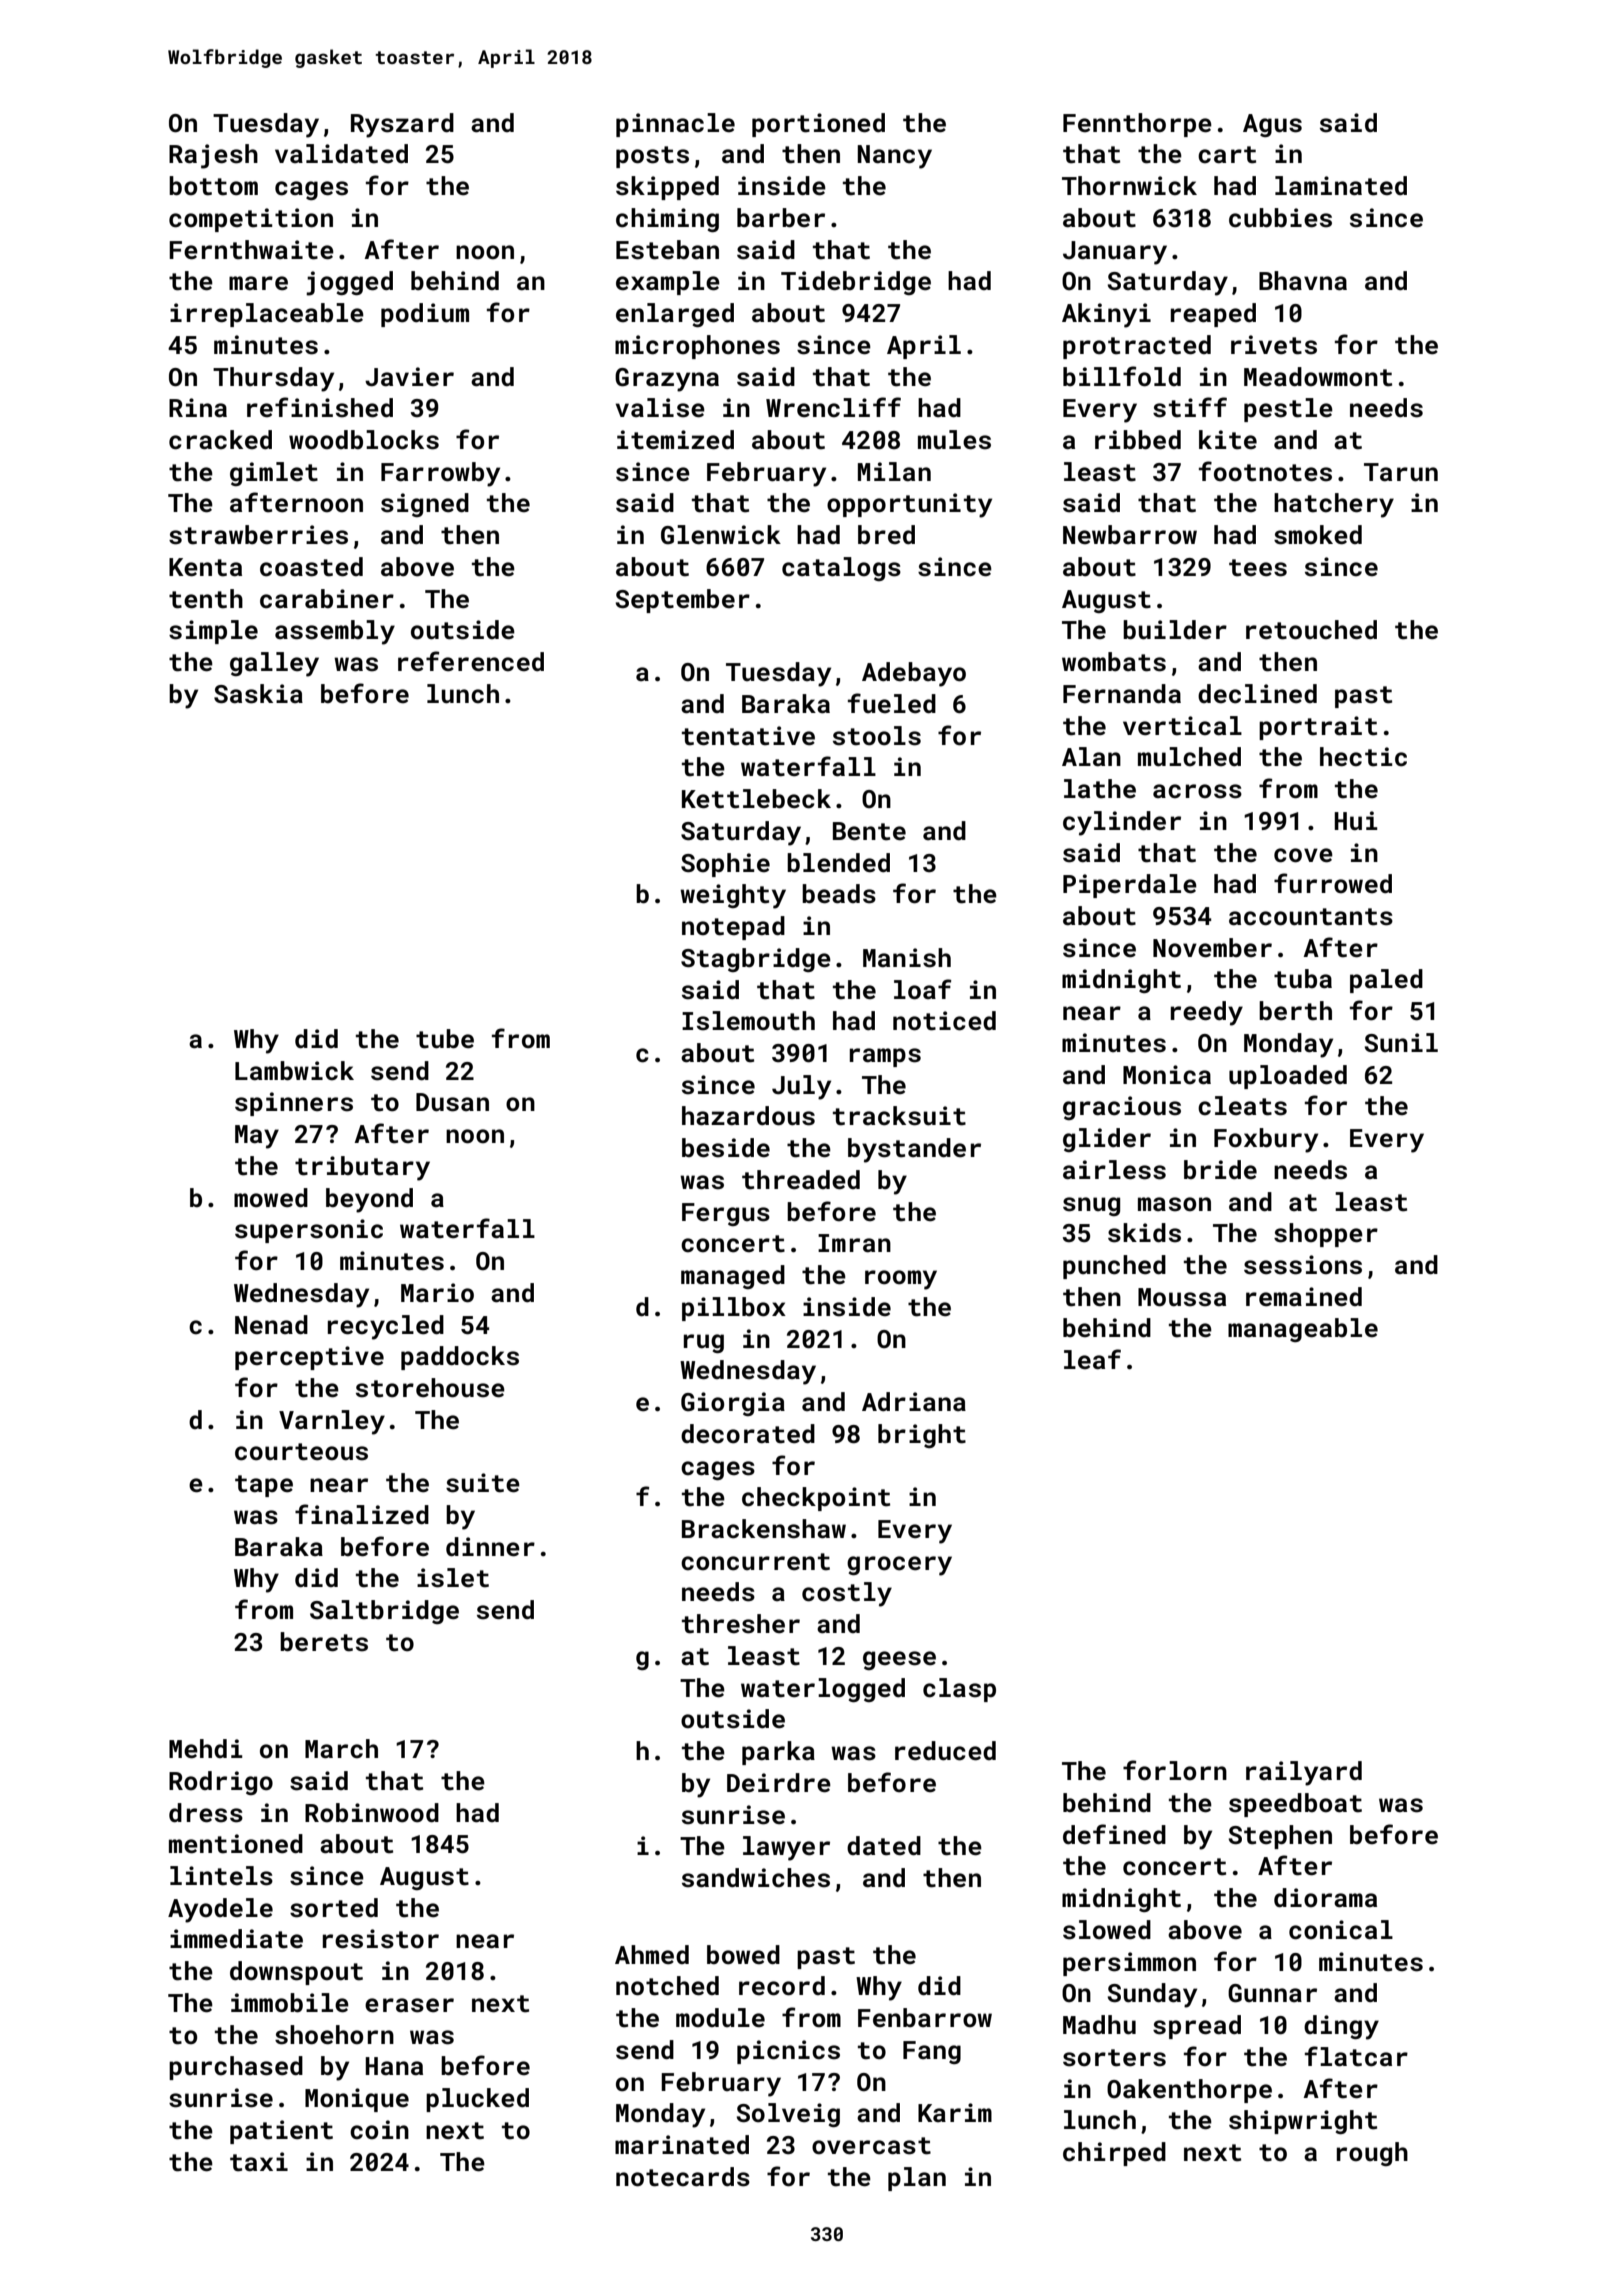  I want to click on Bhavna, so click(1303, 281).
